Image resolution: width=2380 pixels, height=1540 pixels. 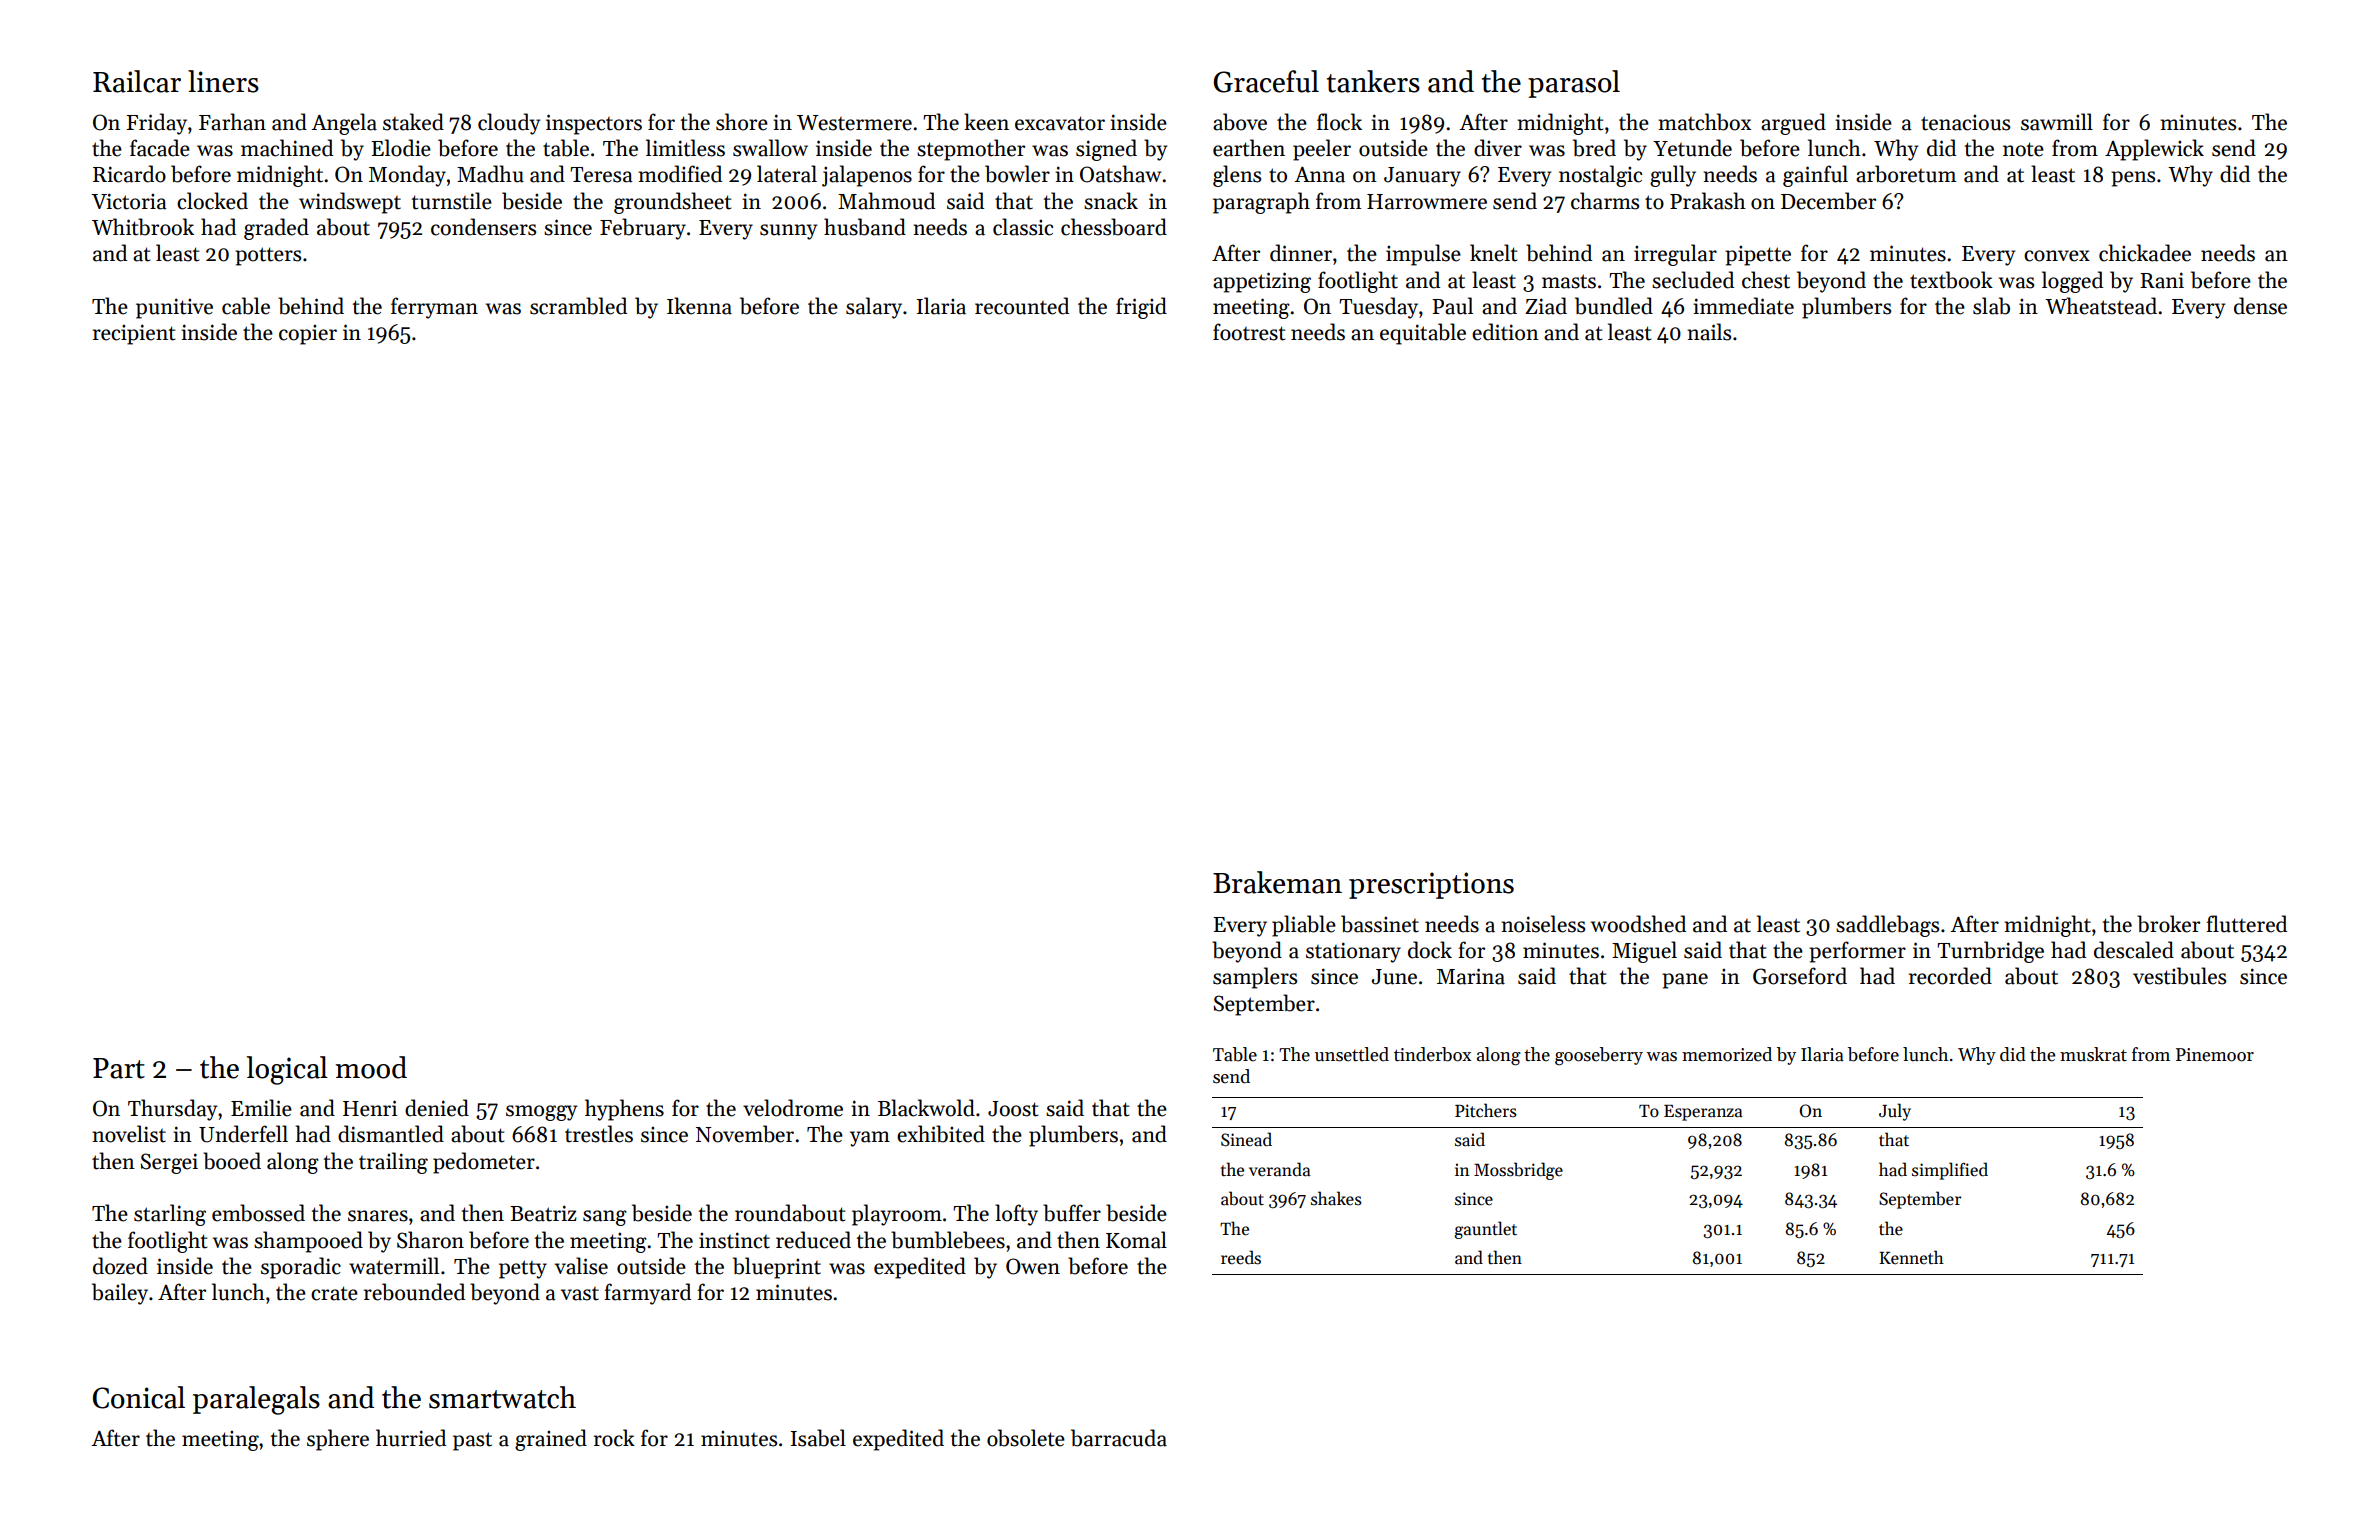 I want to click on Gorseford, so click(x=1800, y=976).
